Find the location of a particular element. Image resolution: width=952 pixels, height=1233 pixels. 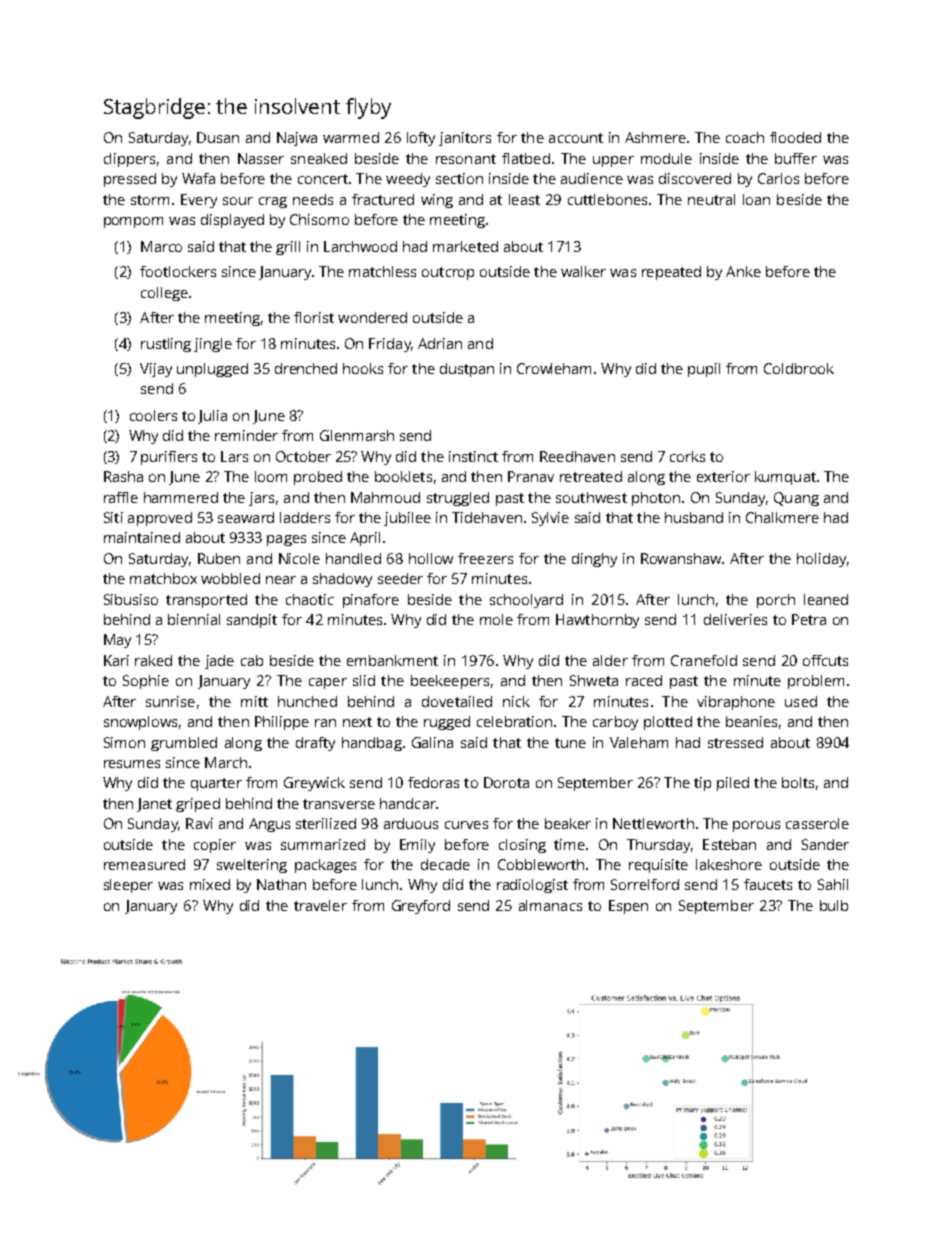

fractured is located at coordinates (383, 199).
